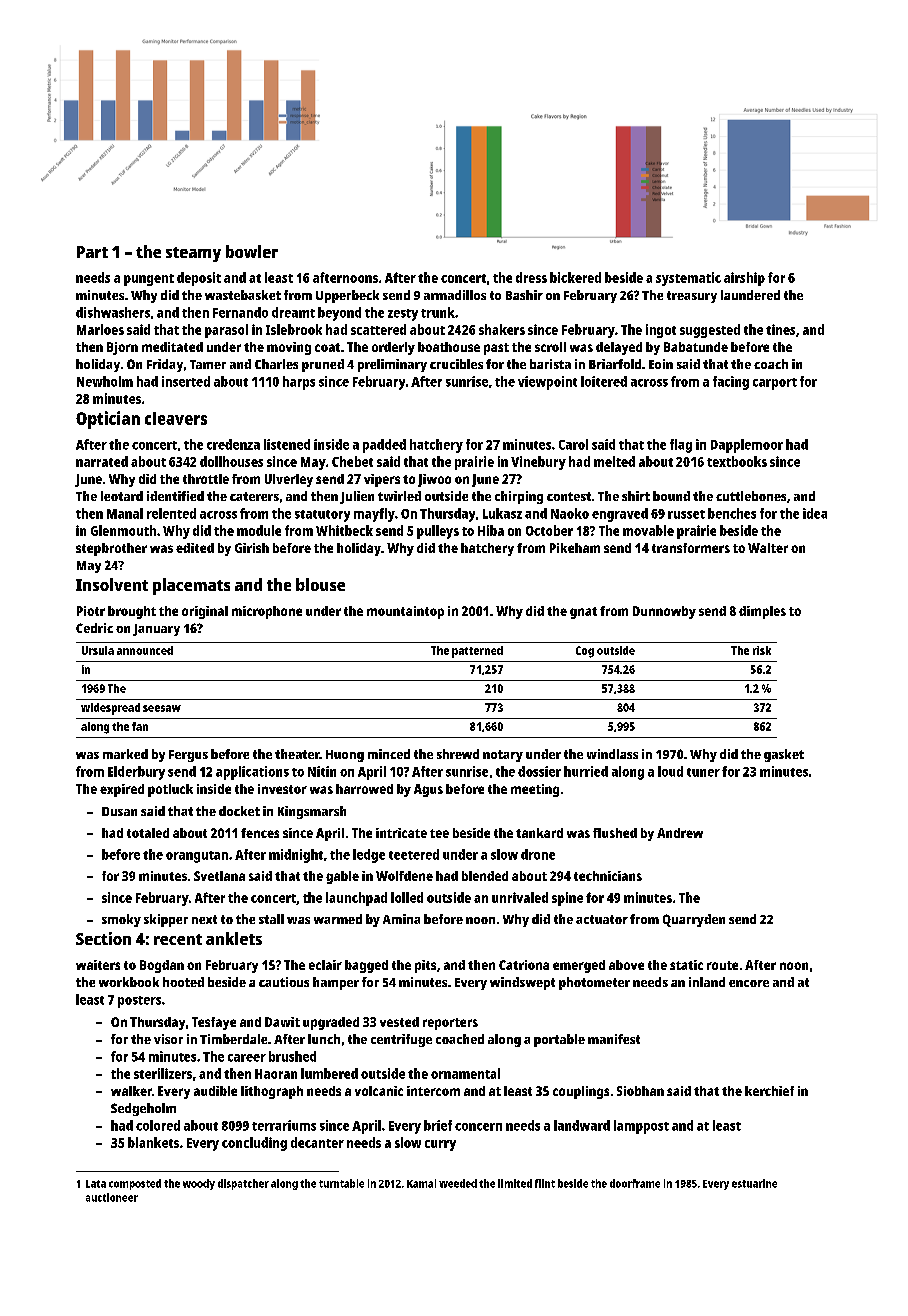 This screenshot has height=1316, width=908. What do you see at coordinates (477, 652) in the screenshot?
I see `patterned` at bounding box center [477, 652].
